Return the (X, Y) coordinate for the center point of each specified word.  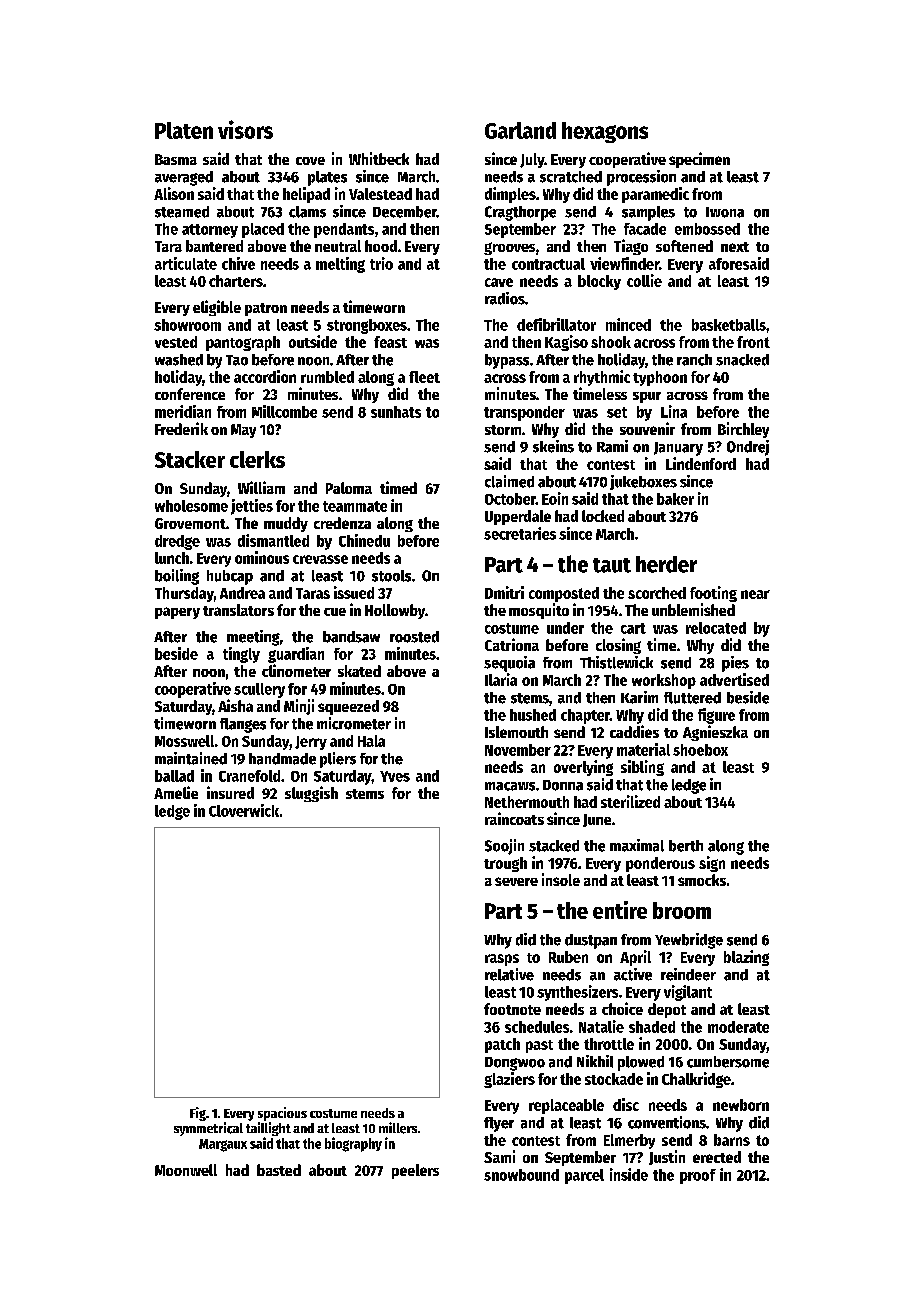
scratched (571, 177)
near (755, 594)
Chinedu (364, 540)
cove (310, 161)
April (635, 958)
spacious (282, 1114)
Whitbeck (379, 158)
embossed (707, 229)
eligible (217, 308)
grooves (509, 248)
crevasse (320, 559)
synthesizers (577, 993)
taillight (268, 1129)
